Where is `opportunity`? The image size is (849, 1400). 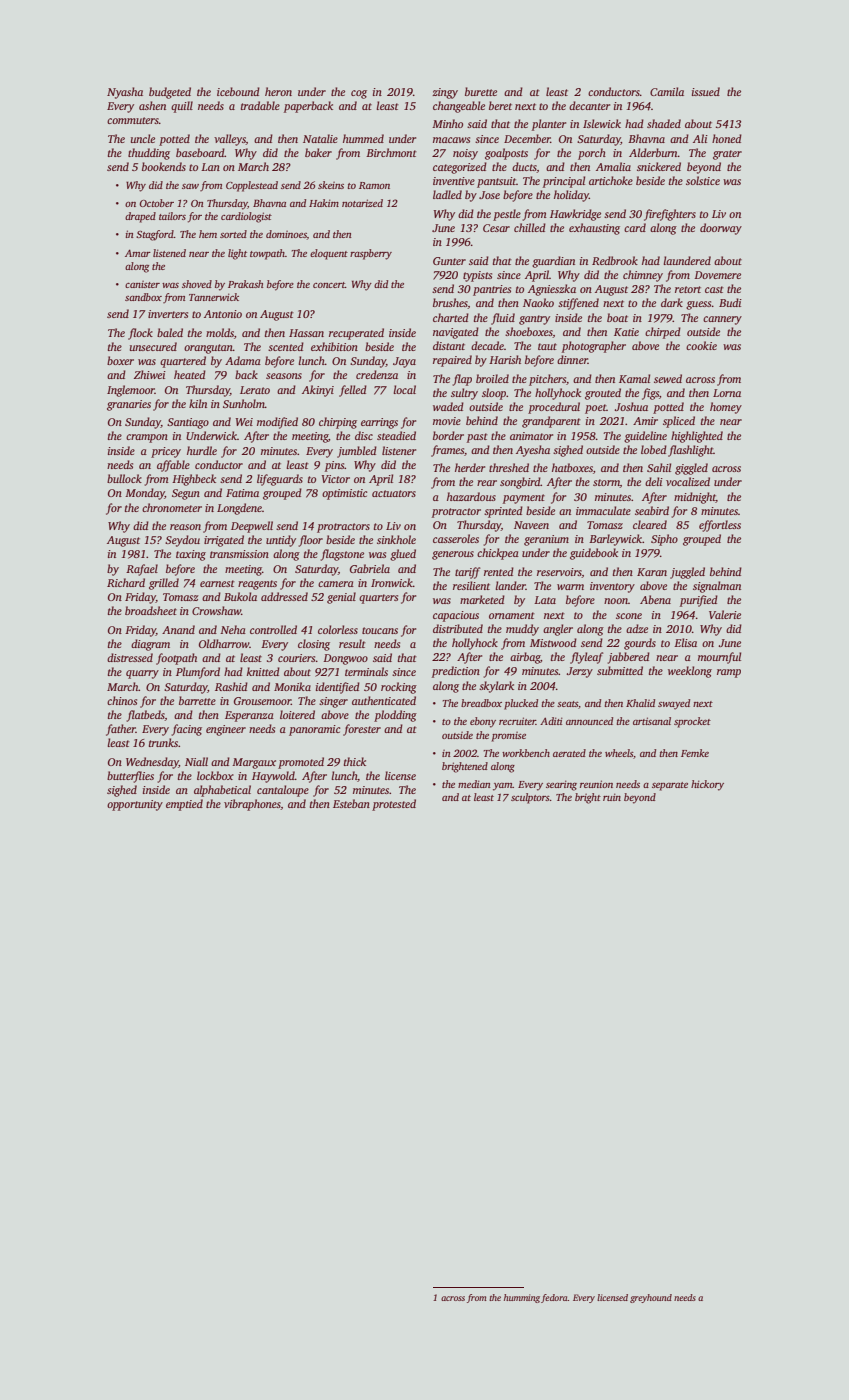 opportunity is located at coordinates (135, 805).
